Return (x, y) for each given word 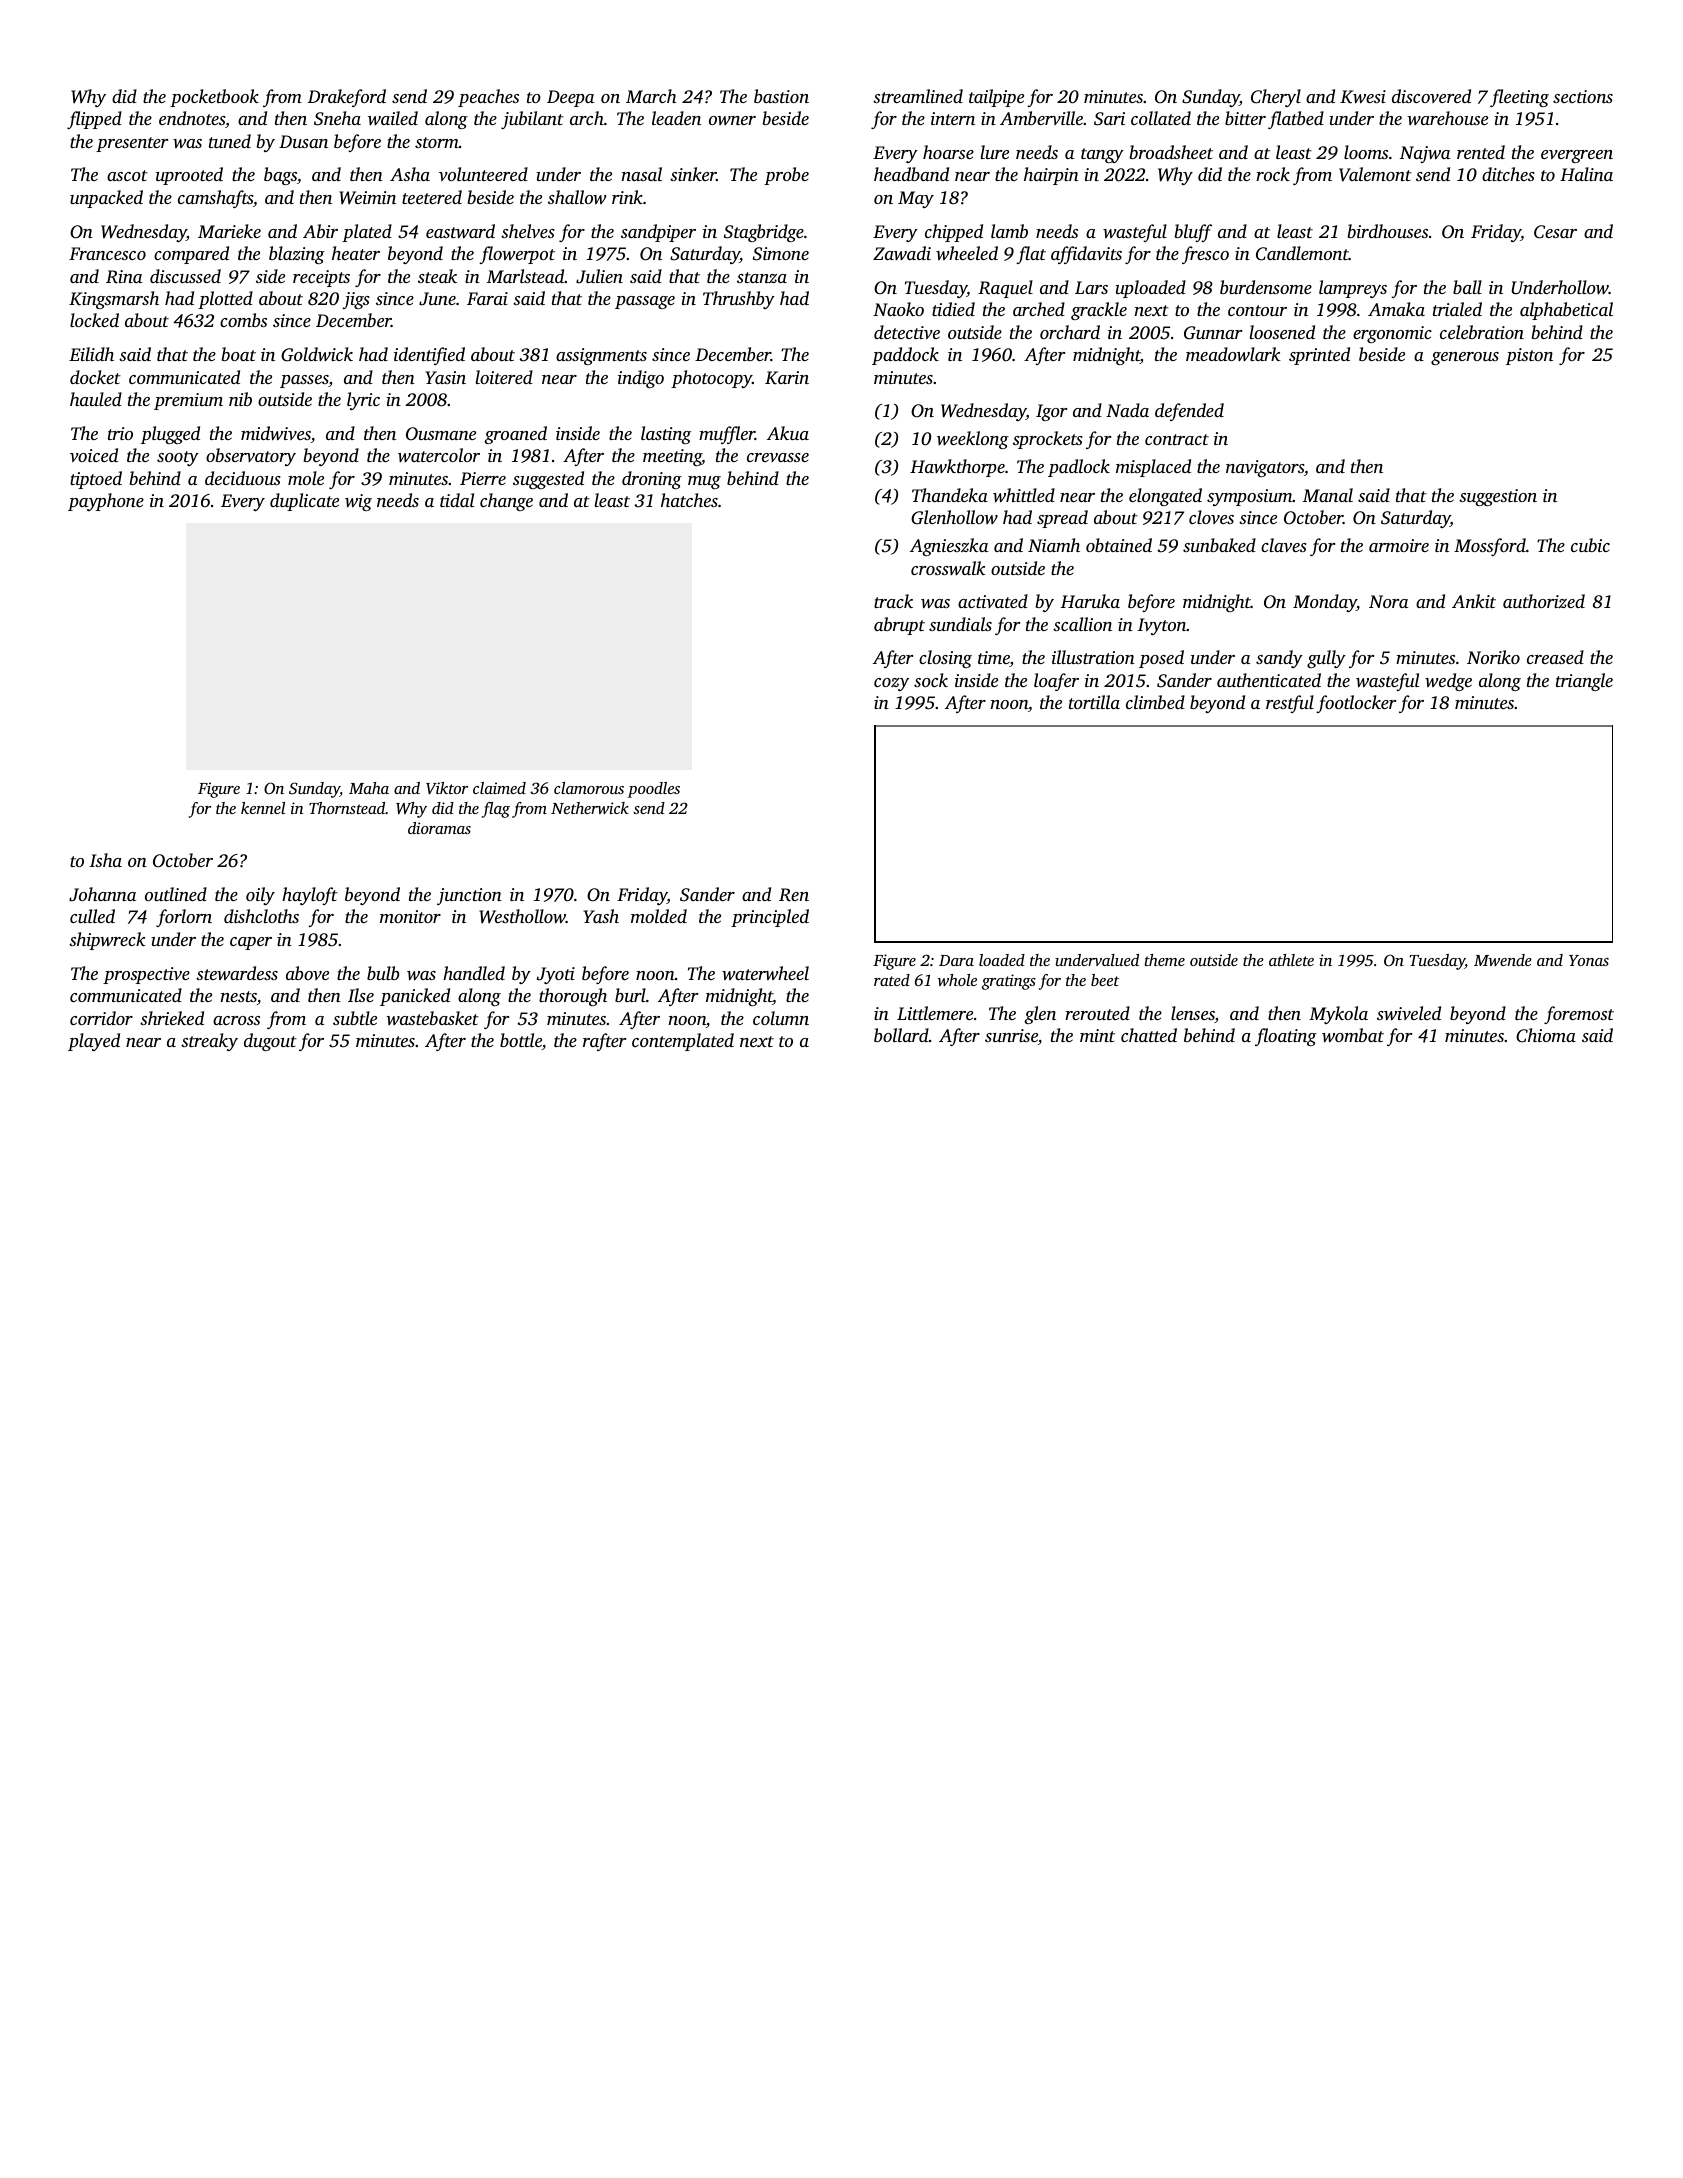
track (893, 601)
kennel (263, 808)
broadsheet (1171, 152)
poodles (654, 790)
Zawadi (902, 253)
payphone (106, 502)
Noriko (1493, 657)
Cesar (1555, 232)
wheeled (967, 253)
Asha (410, 174)
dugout (270, 1042)
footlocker (1356, 704)
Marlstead (526, 276)
